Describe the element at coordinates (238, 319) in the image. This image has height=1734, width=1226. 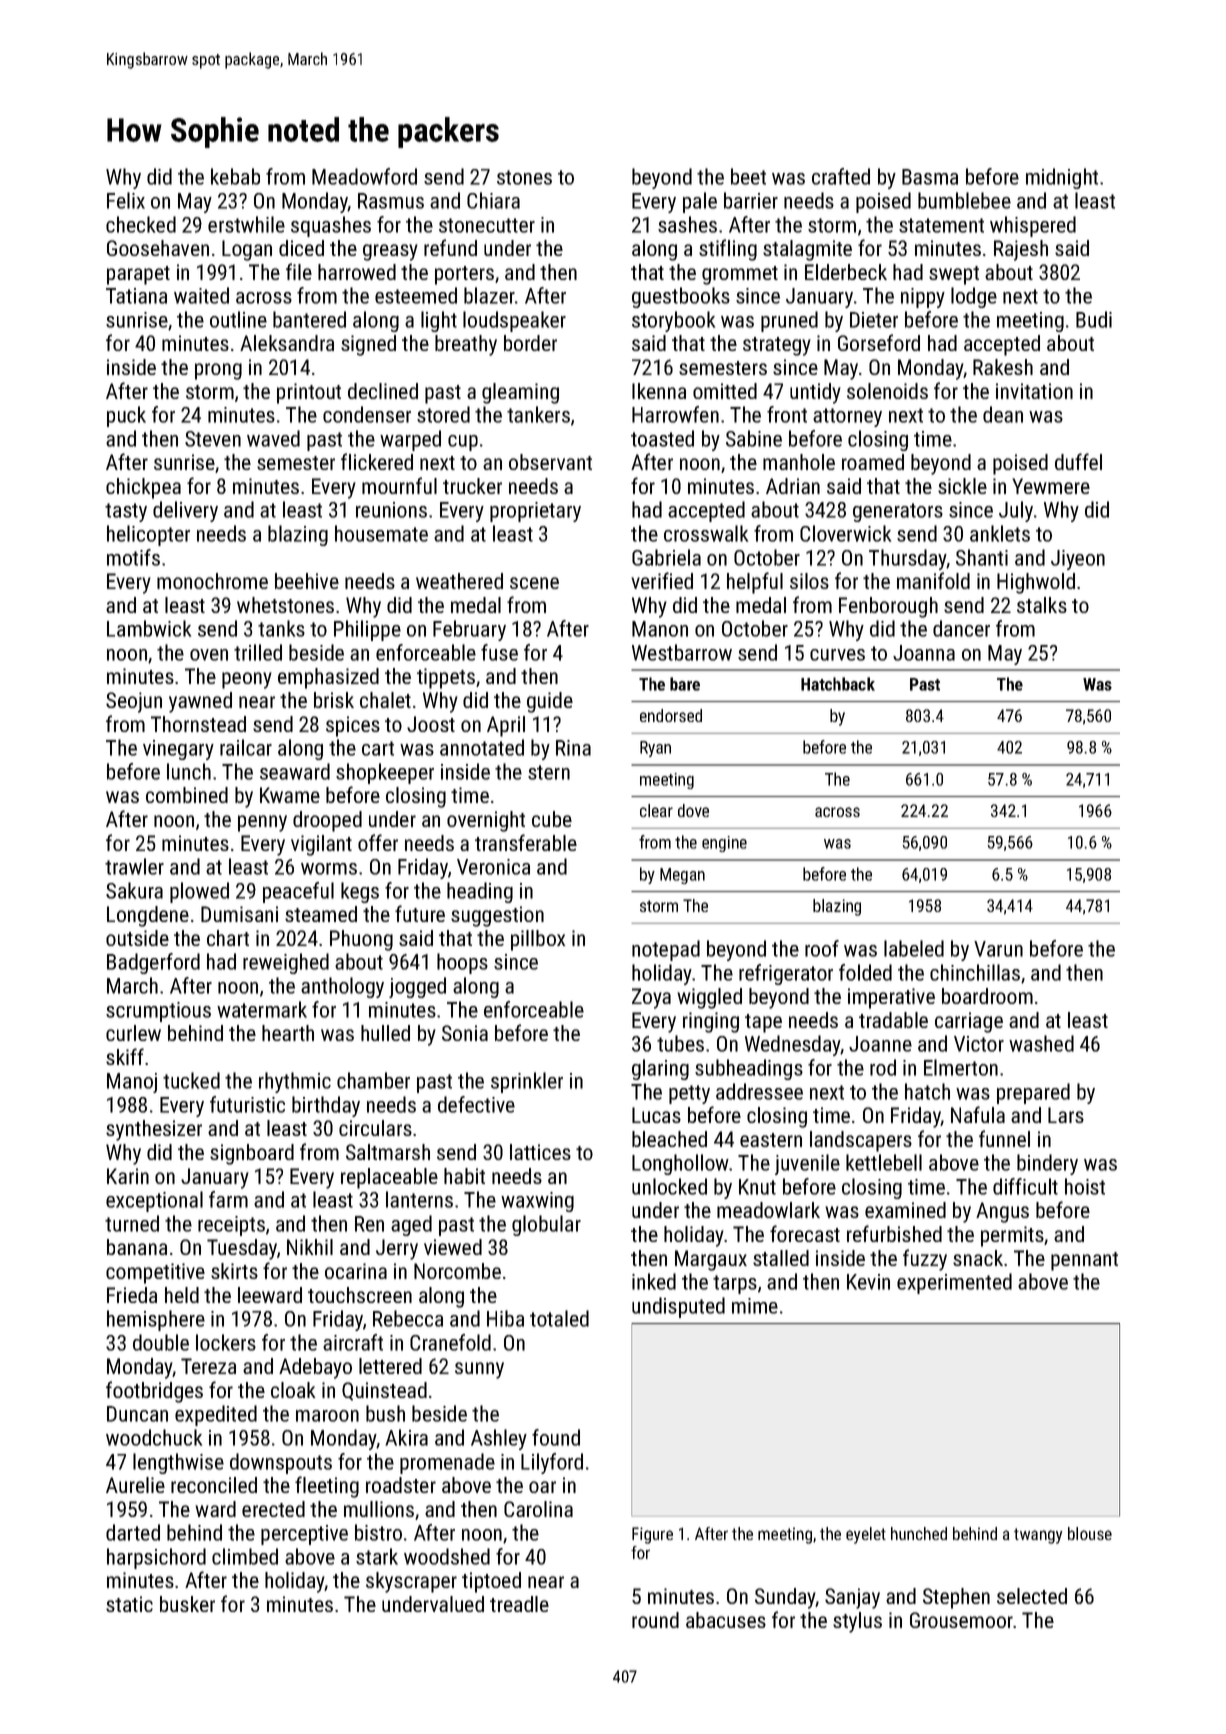
I see `outline` at that location.
